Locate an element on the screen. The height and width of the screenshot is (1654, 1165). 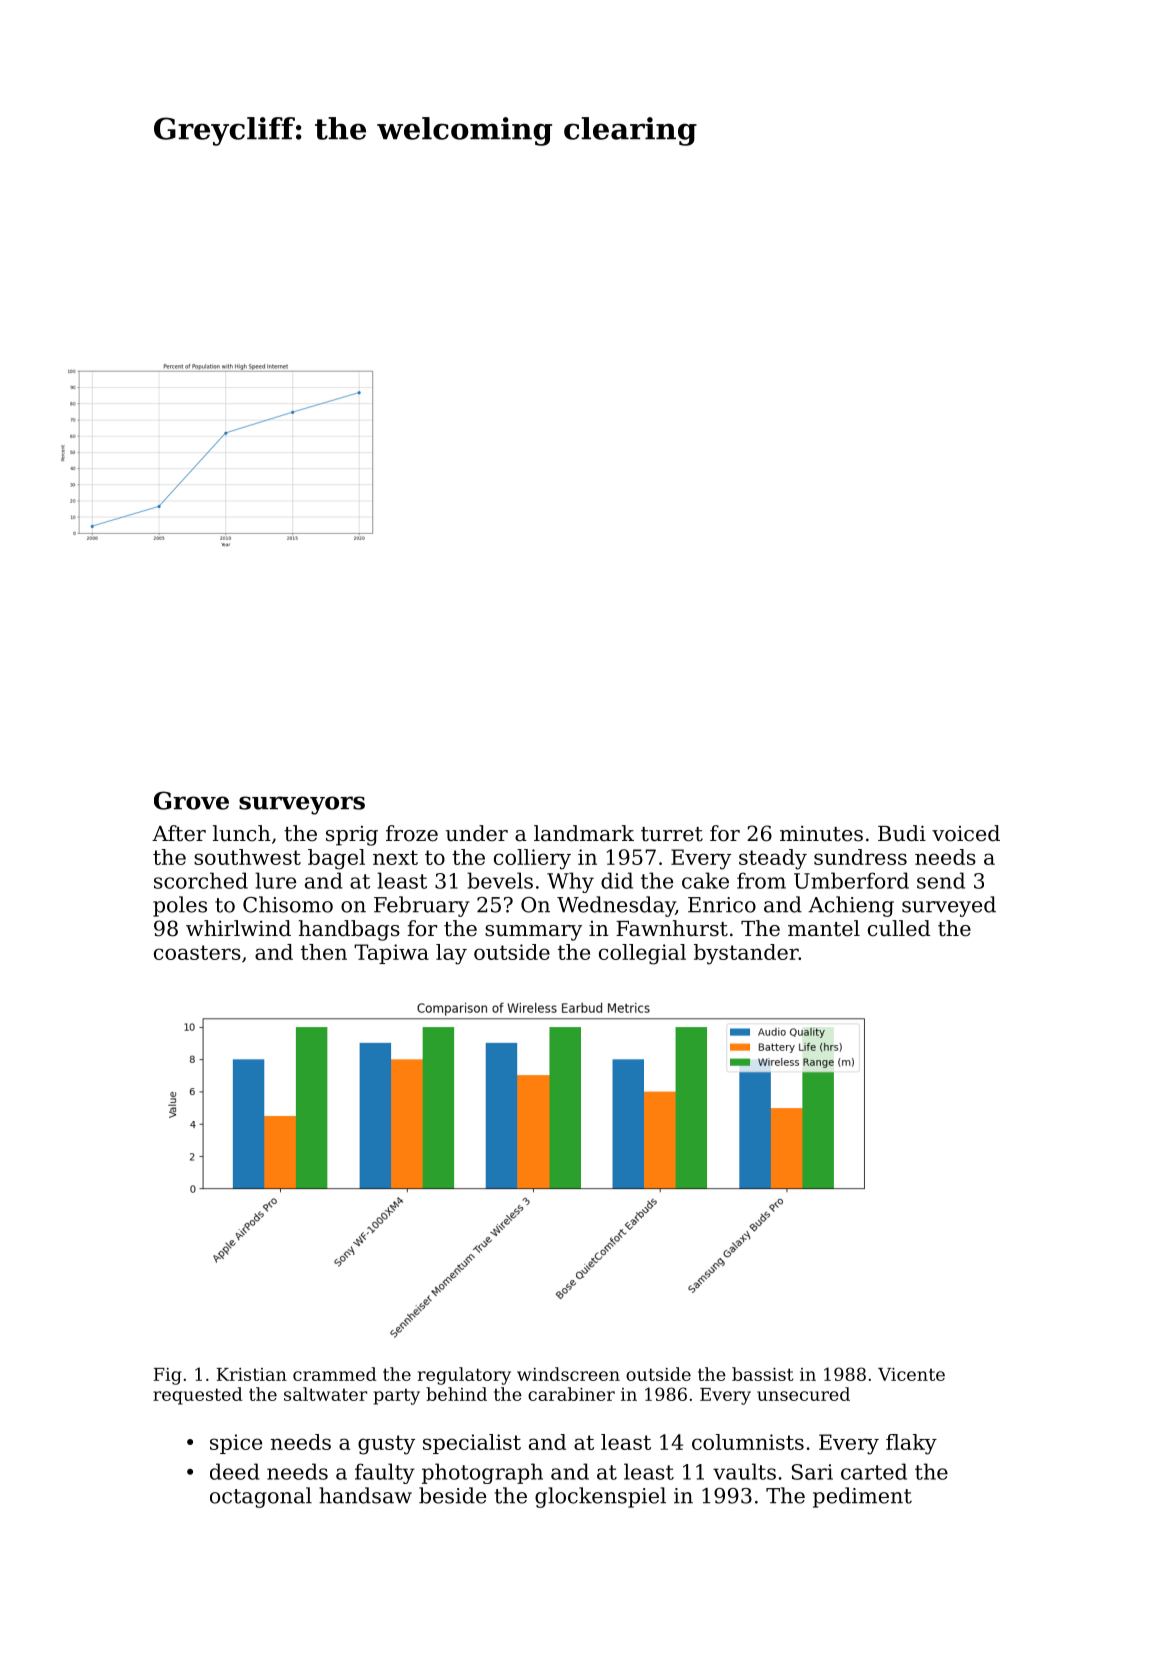
Vicente is located at coordinates (911, 1374).
